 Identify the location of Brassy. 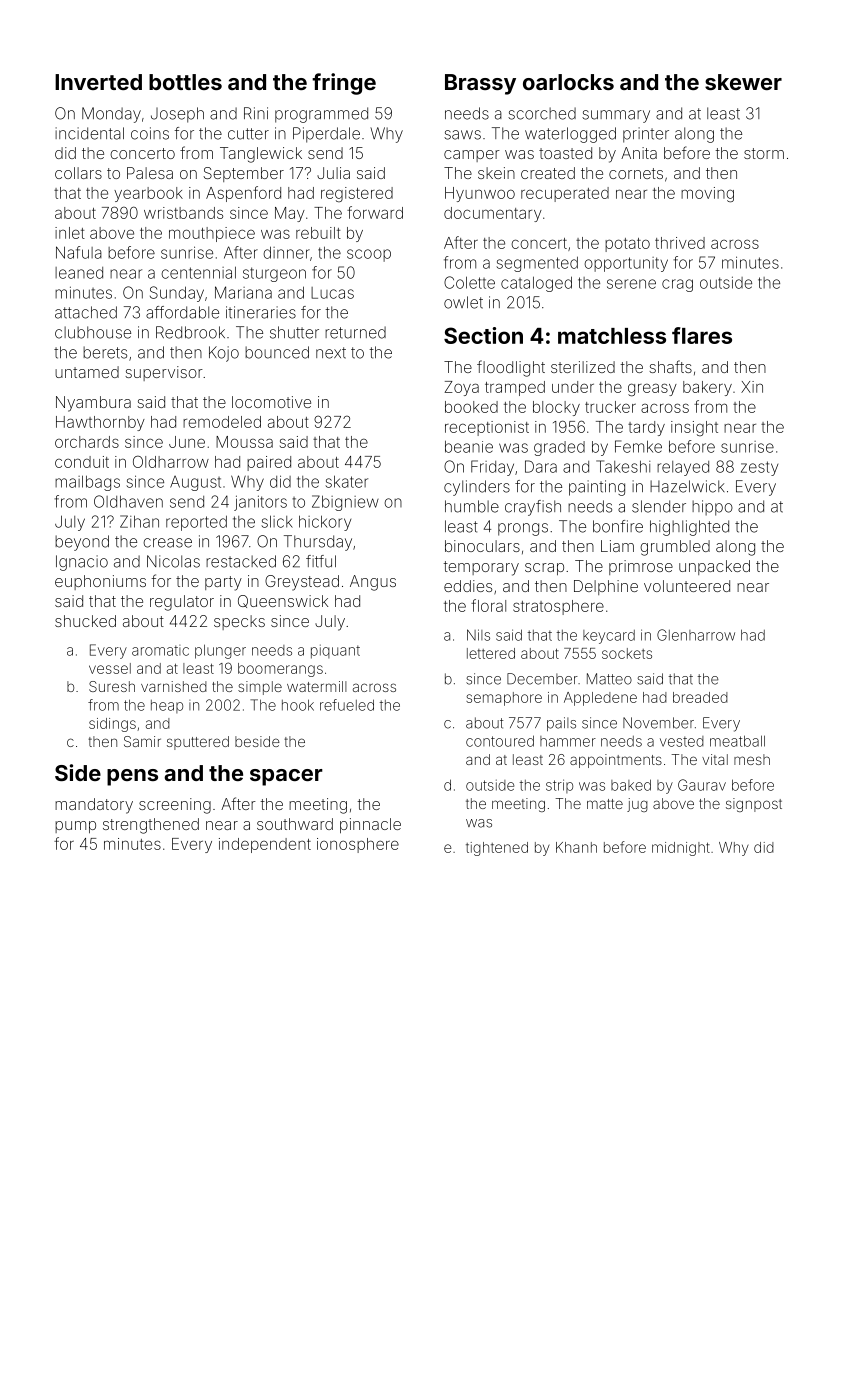
(480, 84).
